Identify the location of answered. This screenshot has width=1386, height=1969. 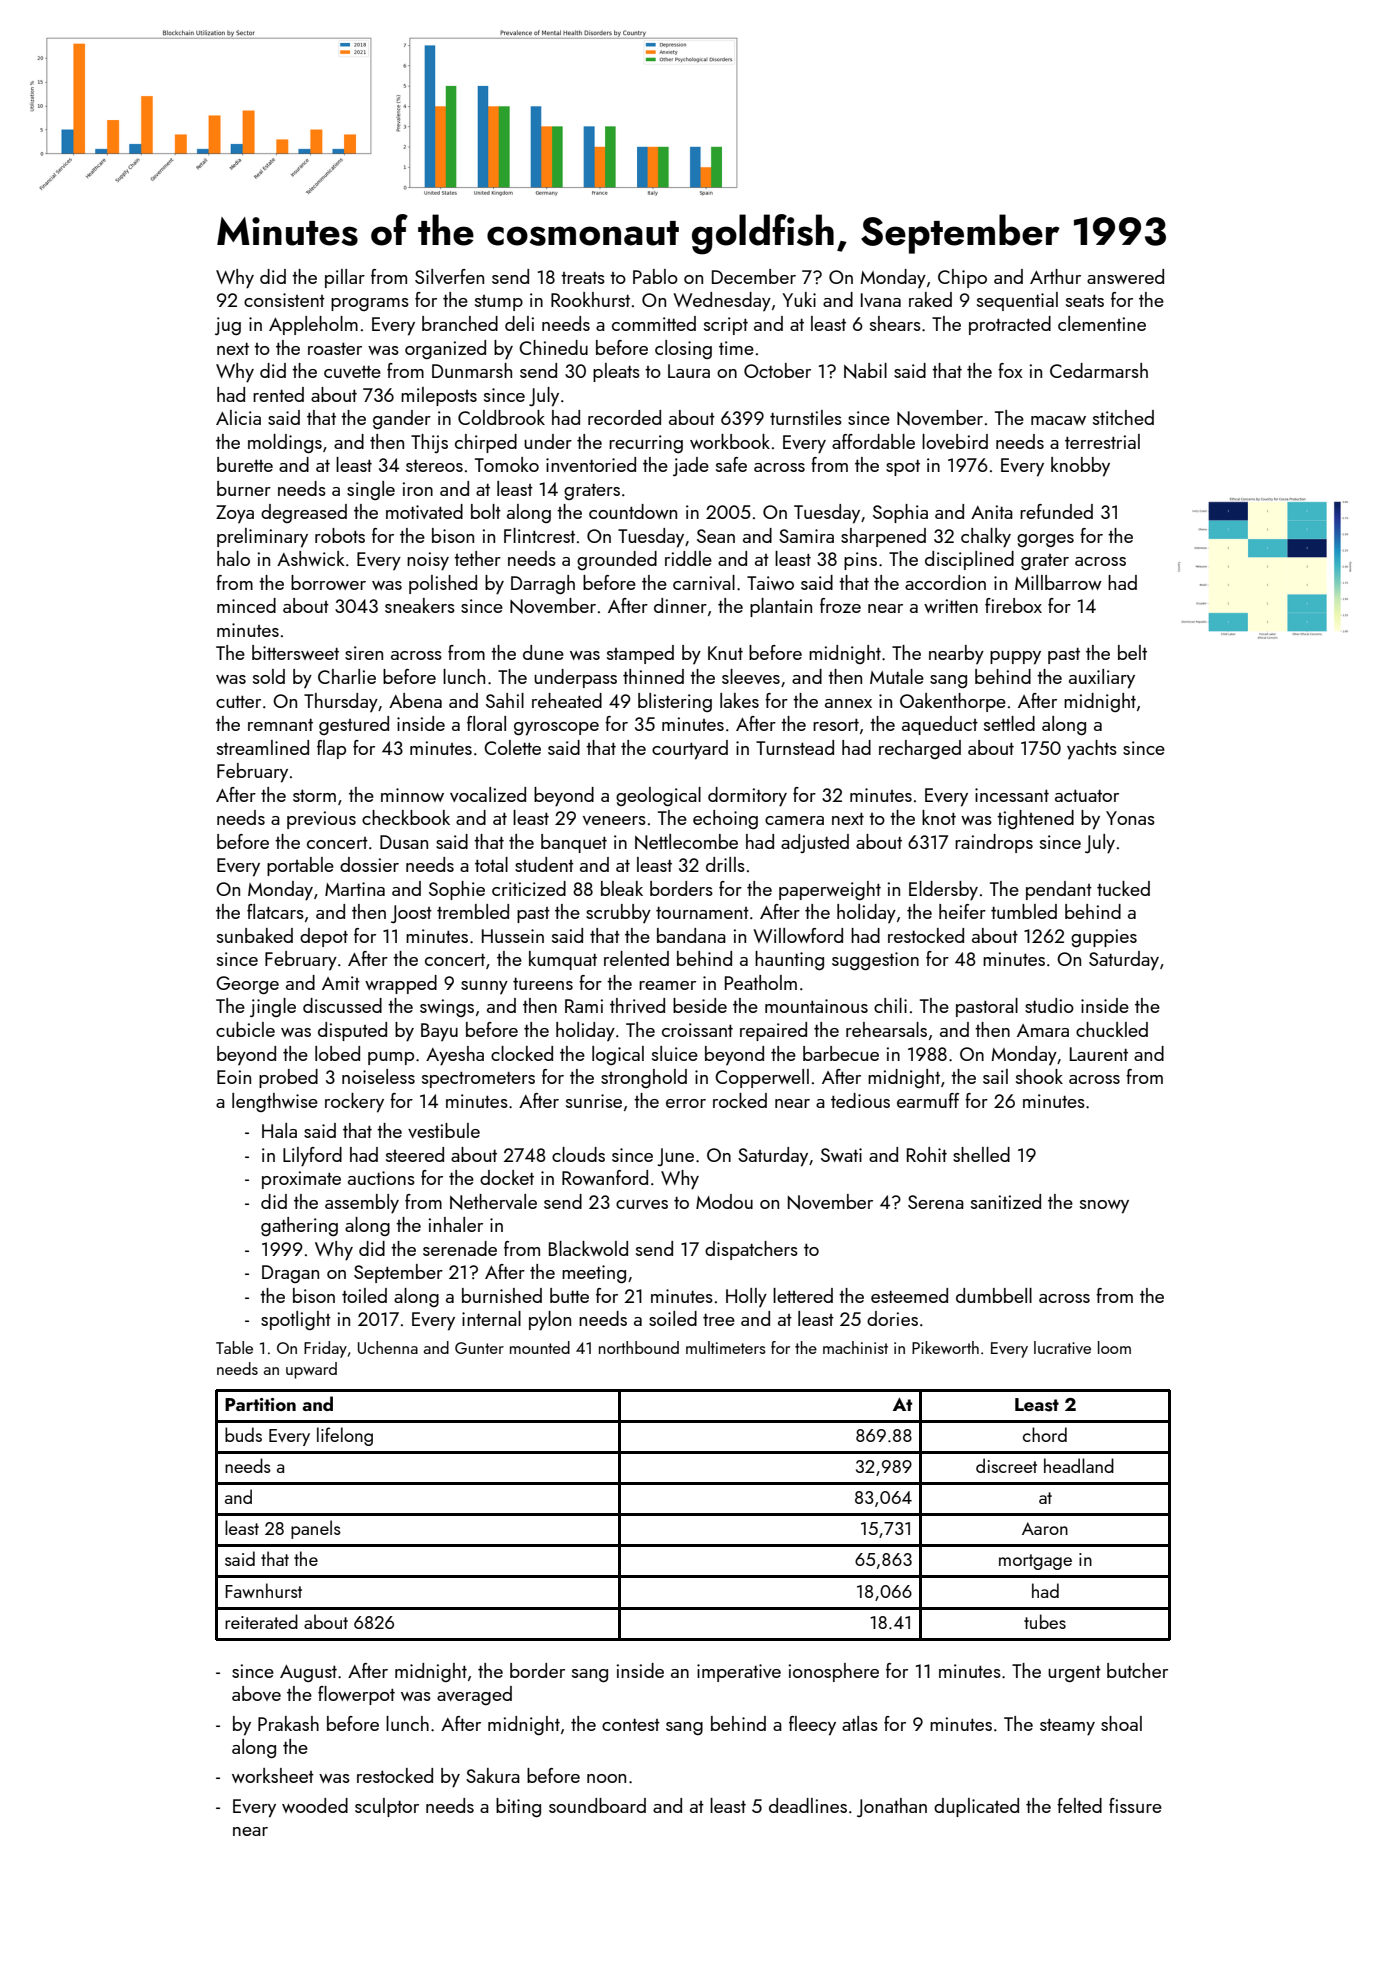
(1125, 276).
